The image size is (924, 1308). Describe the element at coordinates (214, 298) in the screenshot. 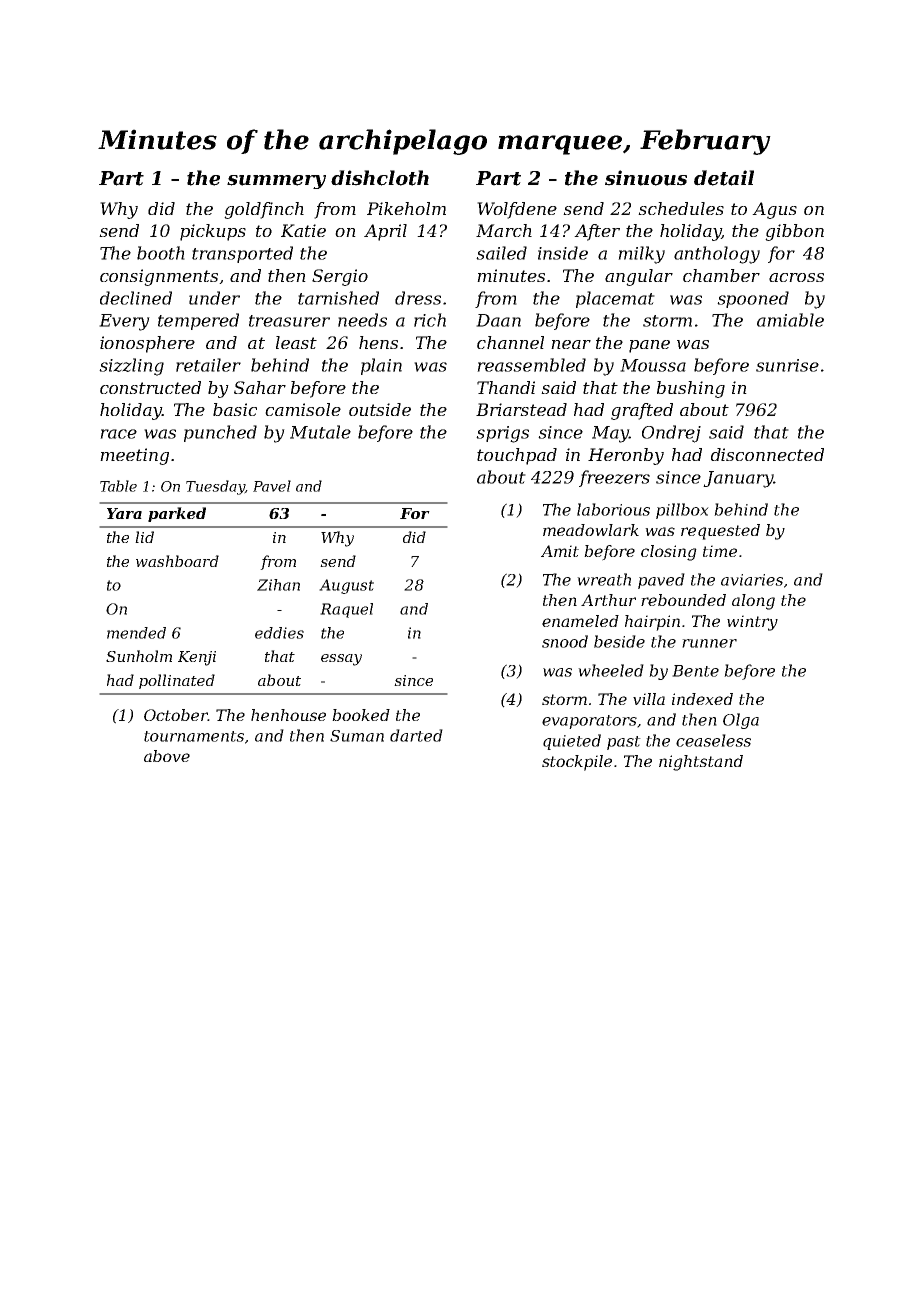

I see `under` at that location.
